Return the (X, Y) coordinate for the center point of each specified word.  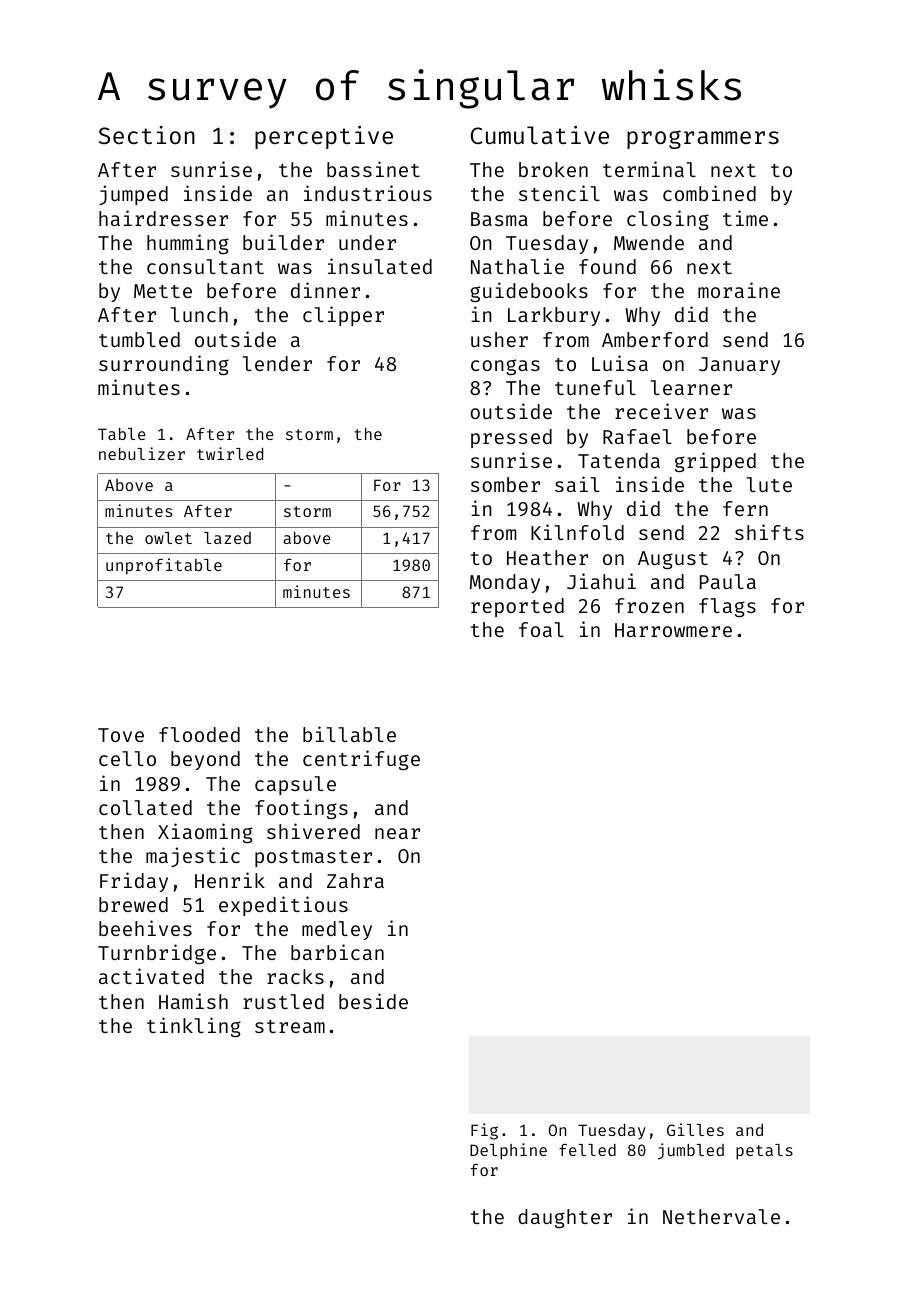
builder (283, 242)
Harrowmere (673, 630)
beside (373, 1001)
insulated (380, 266)
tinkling (194, 1027)
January (739, 366)
